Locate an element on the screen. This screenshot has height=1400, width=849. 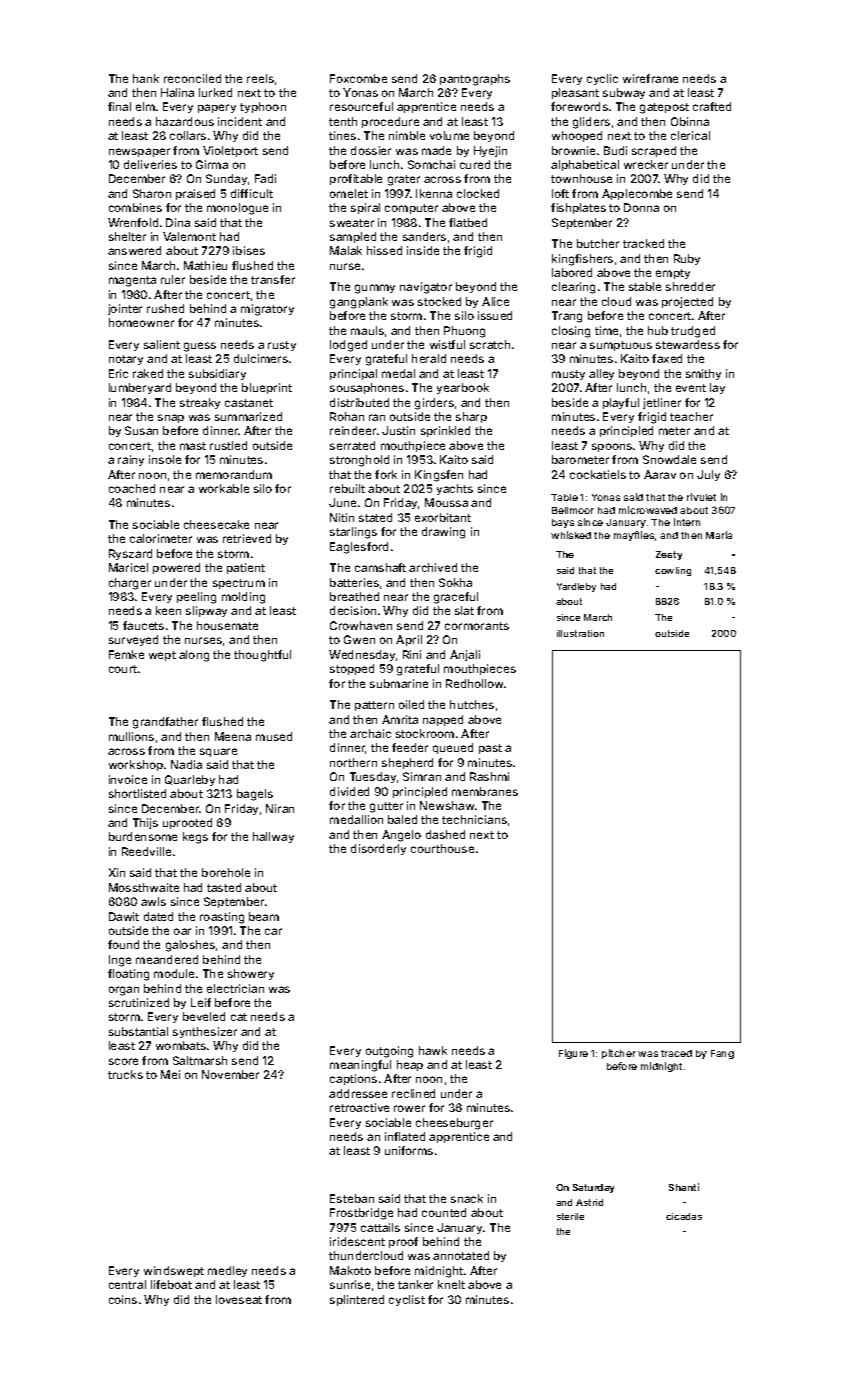
clocked is located at coordinates (478, 193).
